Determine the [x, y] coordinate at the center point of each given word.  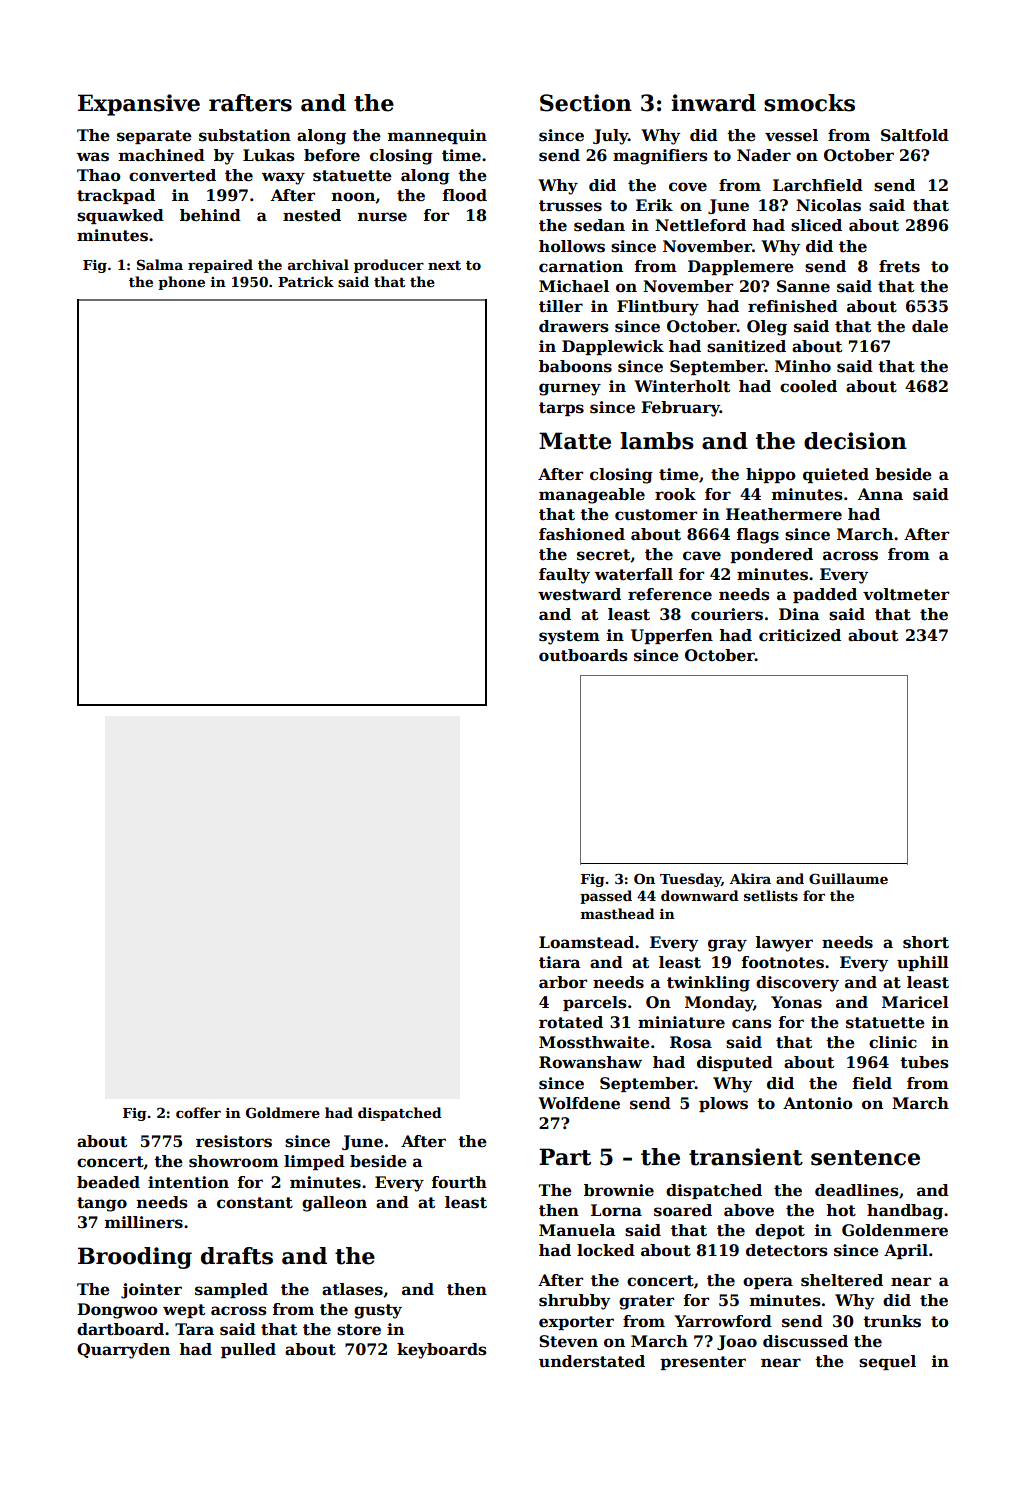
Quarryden [123, 1351]
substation [245, 135]
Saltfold [915, 135]
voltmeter [906, 594]
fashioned [582, 534]
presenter [703, 1363]
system [569, 637]
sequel [887, 1362]
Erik [654, 205]
